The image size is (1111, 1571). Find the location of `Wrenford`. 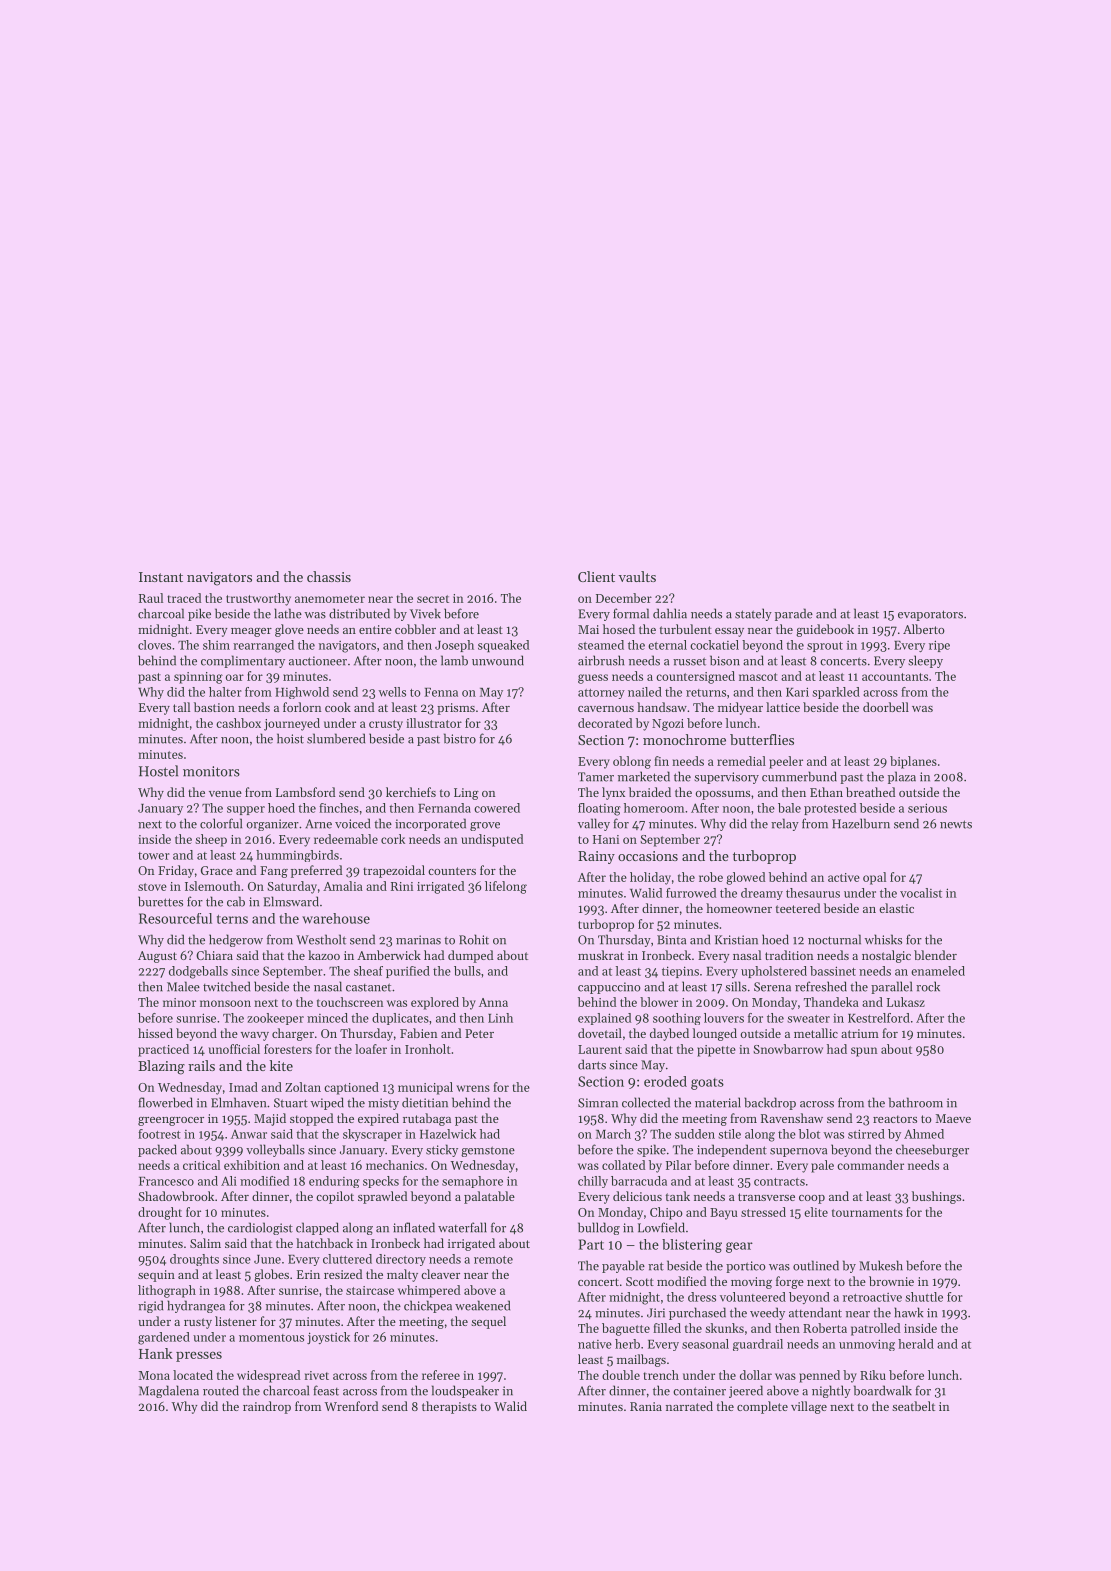

Wrenford is located at coordinates (351, 1406).
